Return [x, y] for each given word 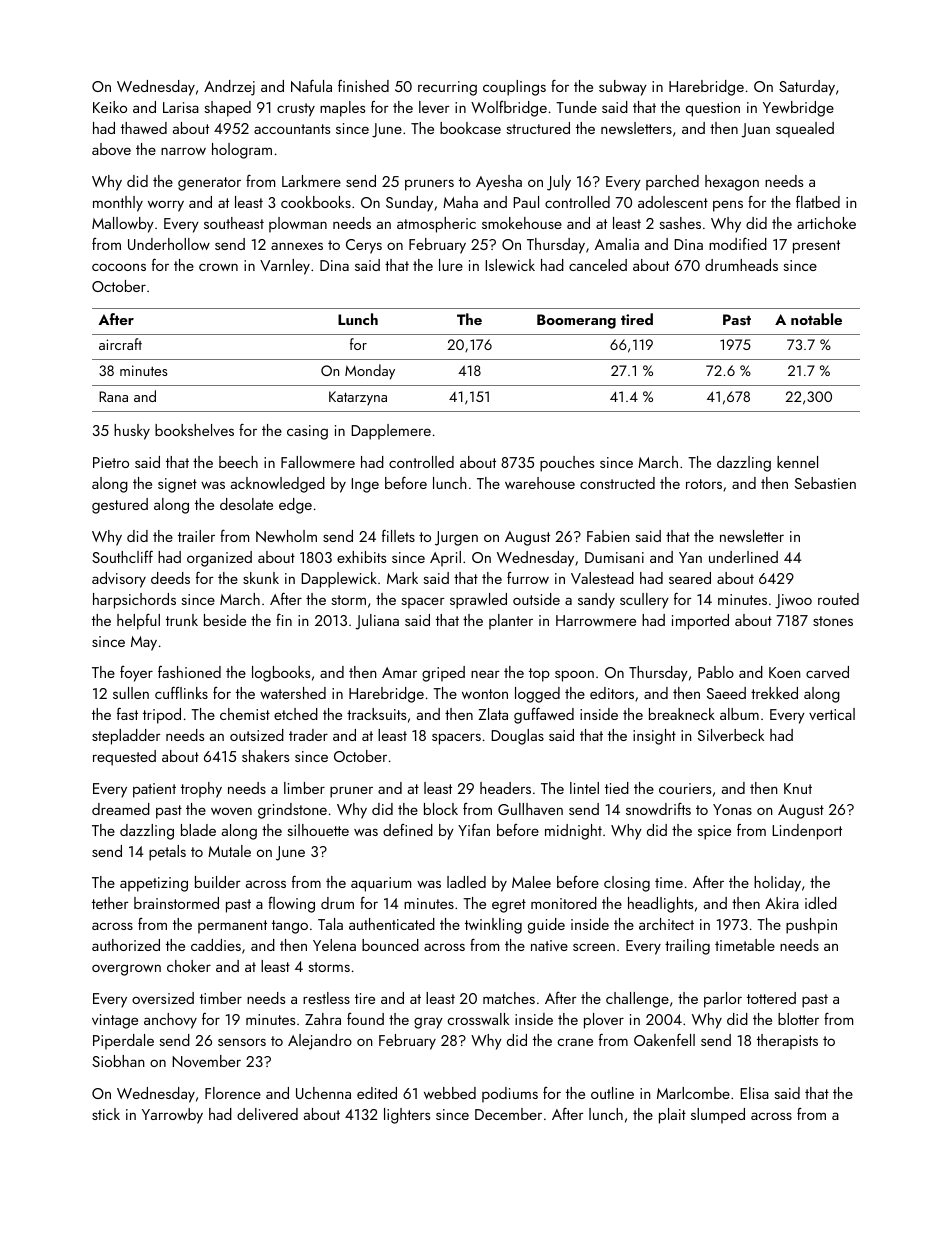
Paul [526, 202]
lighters [407, 1116]
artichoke [826, 223]
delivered [267, 1114]
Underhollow [169, 244]
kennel [797, 462]
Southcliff [122, 556]
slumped [718, 1116]
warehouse [540, 483]
